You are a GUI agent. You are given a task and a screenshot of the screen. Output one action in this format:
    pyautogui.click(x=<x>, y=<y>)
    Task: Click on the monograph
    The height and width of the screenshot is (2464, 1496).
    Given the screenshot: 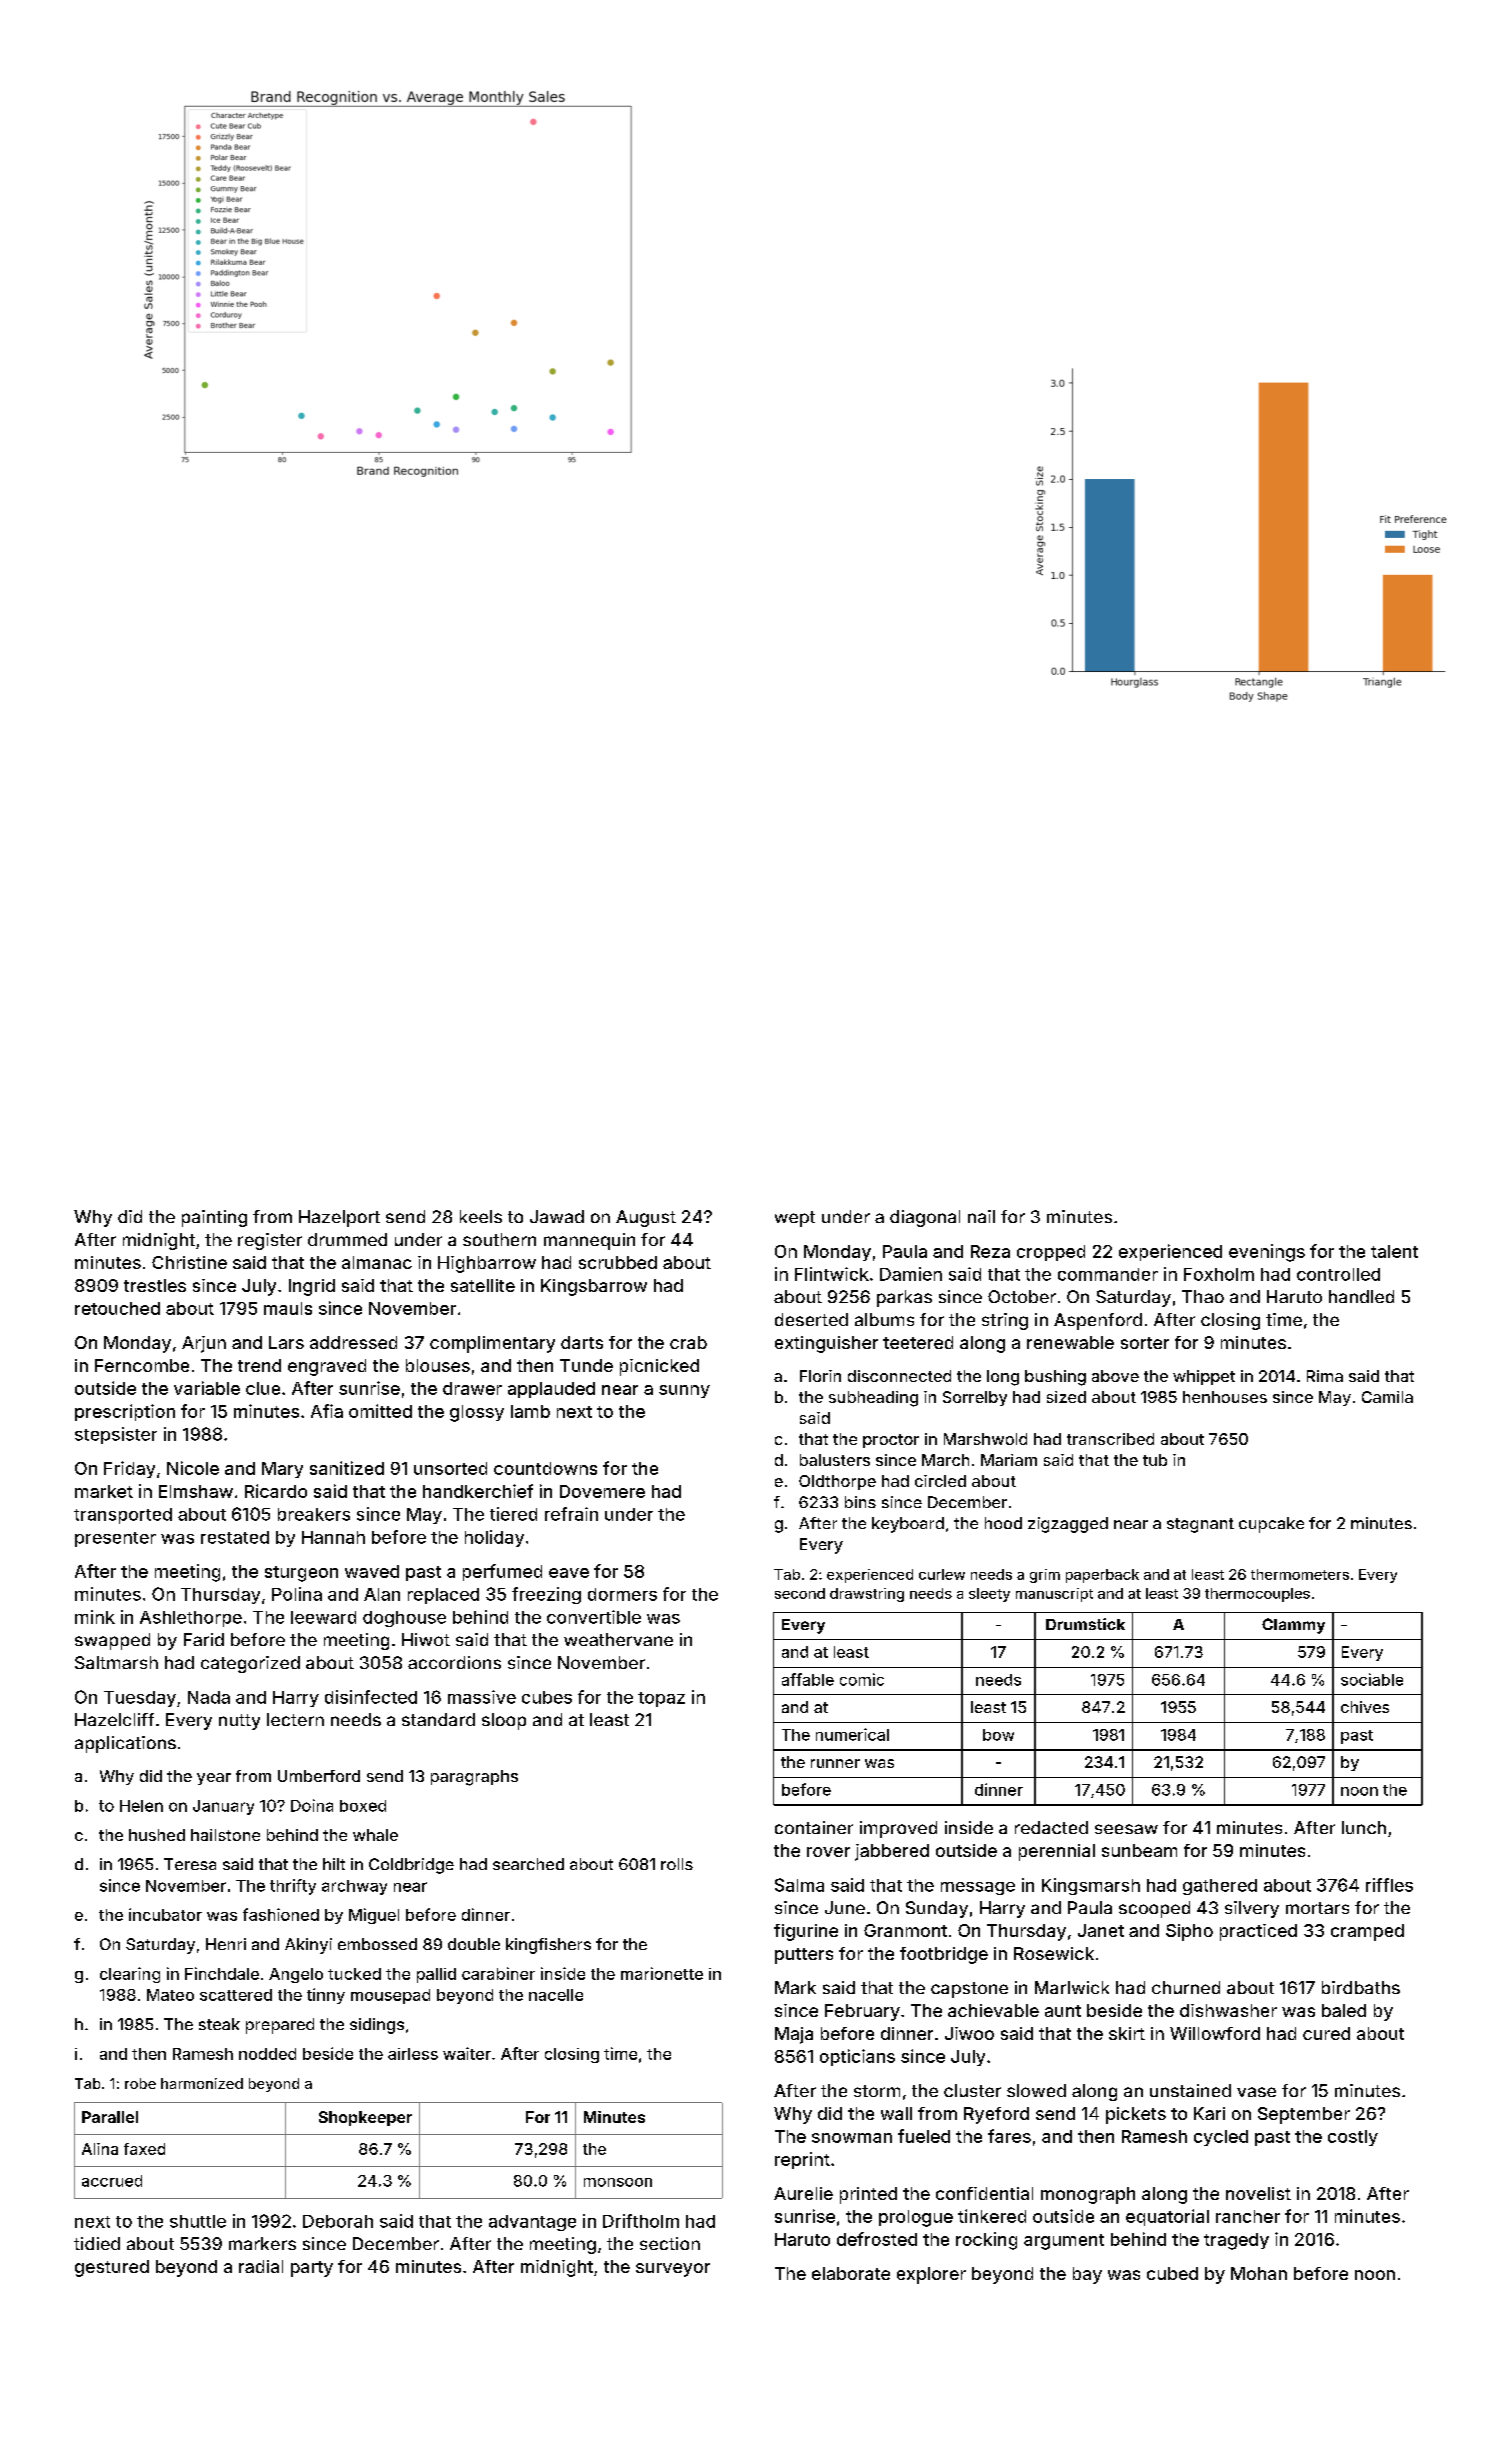 What is the action you would take?
    pyautogui.click(x=1088, y=2195)
